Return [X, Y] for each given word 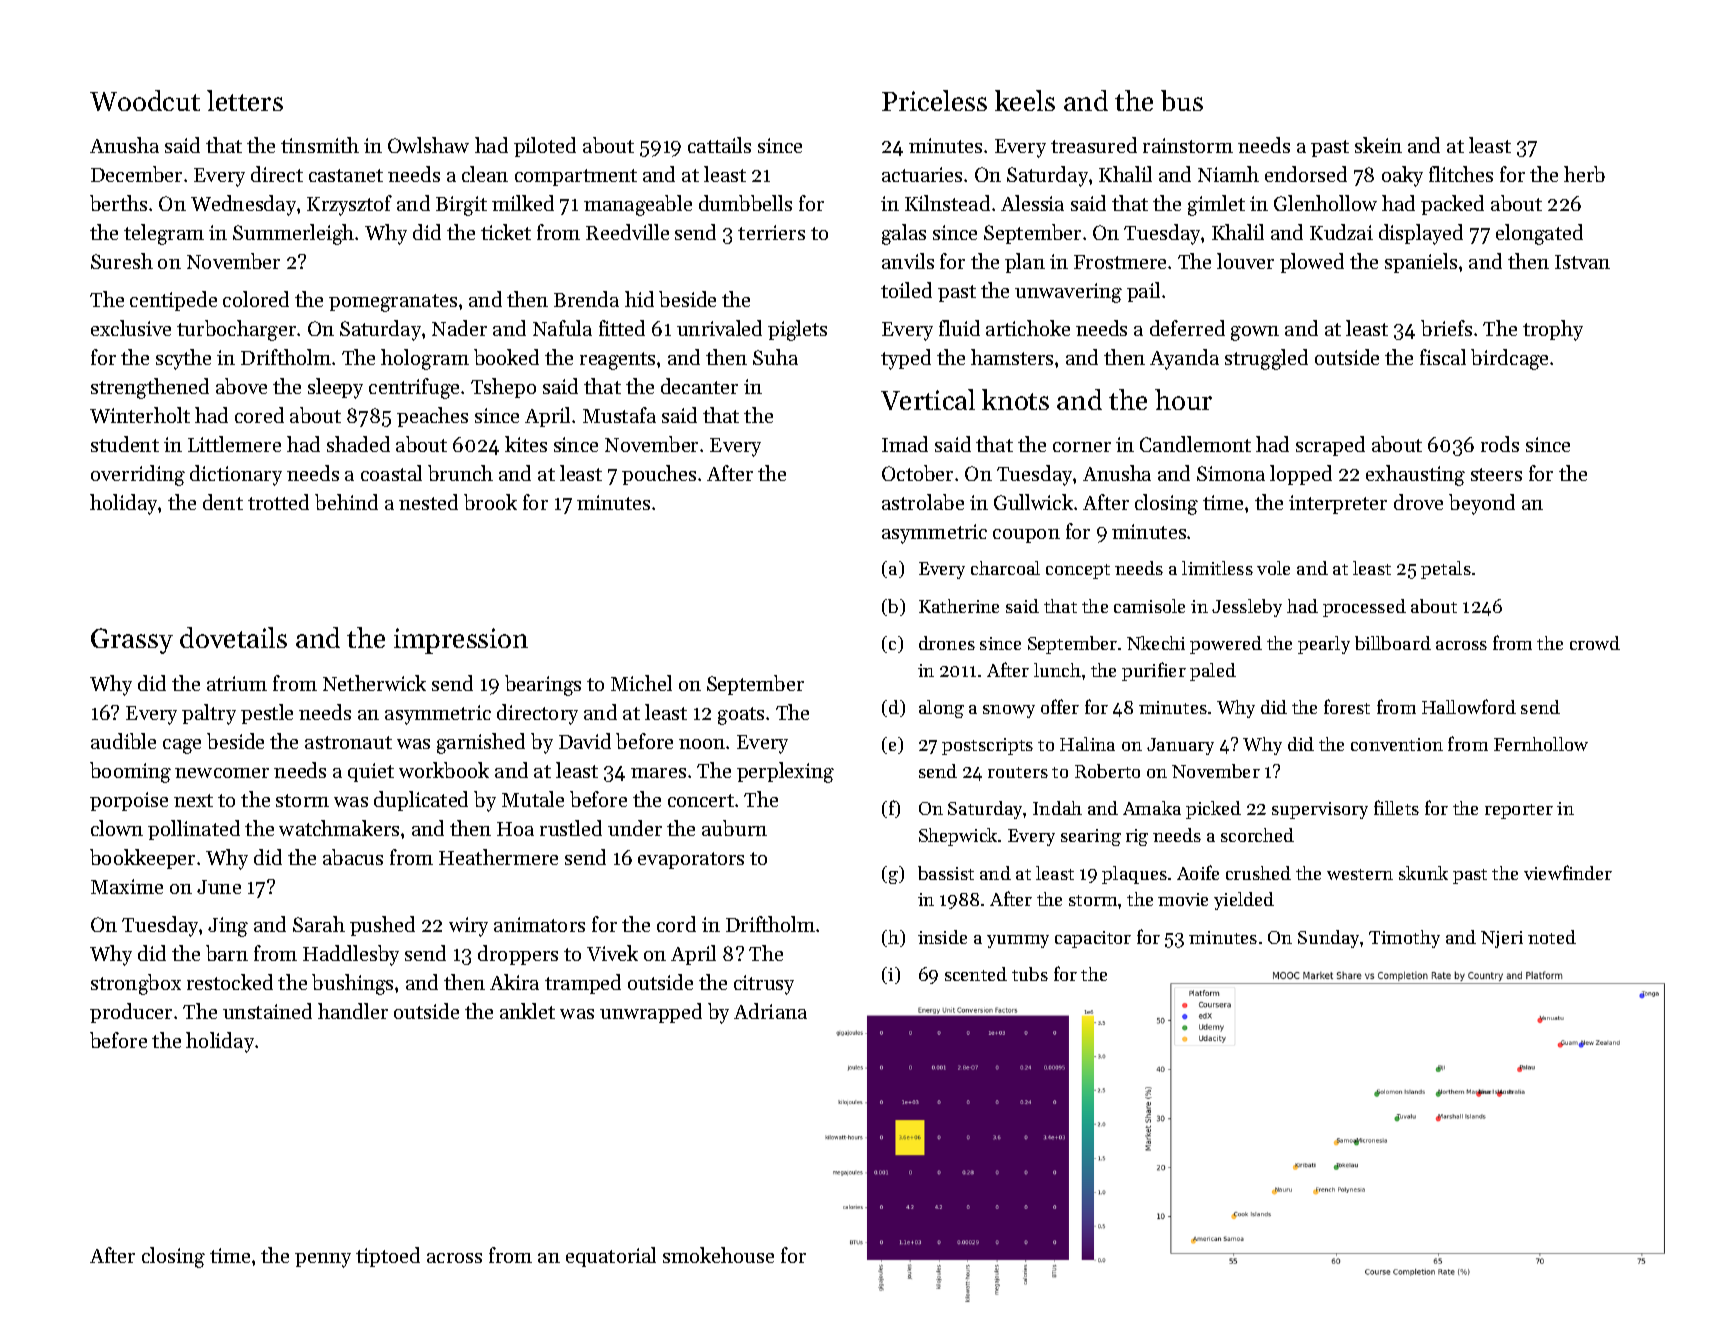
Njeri [1502, 939]
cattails [719, 145]
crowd [1595, 643]
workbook [444, 770]
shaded [358, 444]
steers [1496, 474]
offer [1060, 706]
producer [131, 1013]
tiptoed [388, 1257]
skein [1378, 145]
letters [245, 100]
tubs [1030, 974]
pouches [659, 475]
